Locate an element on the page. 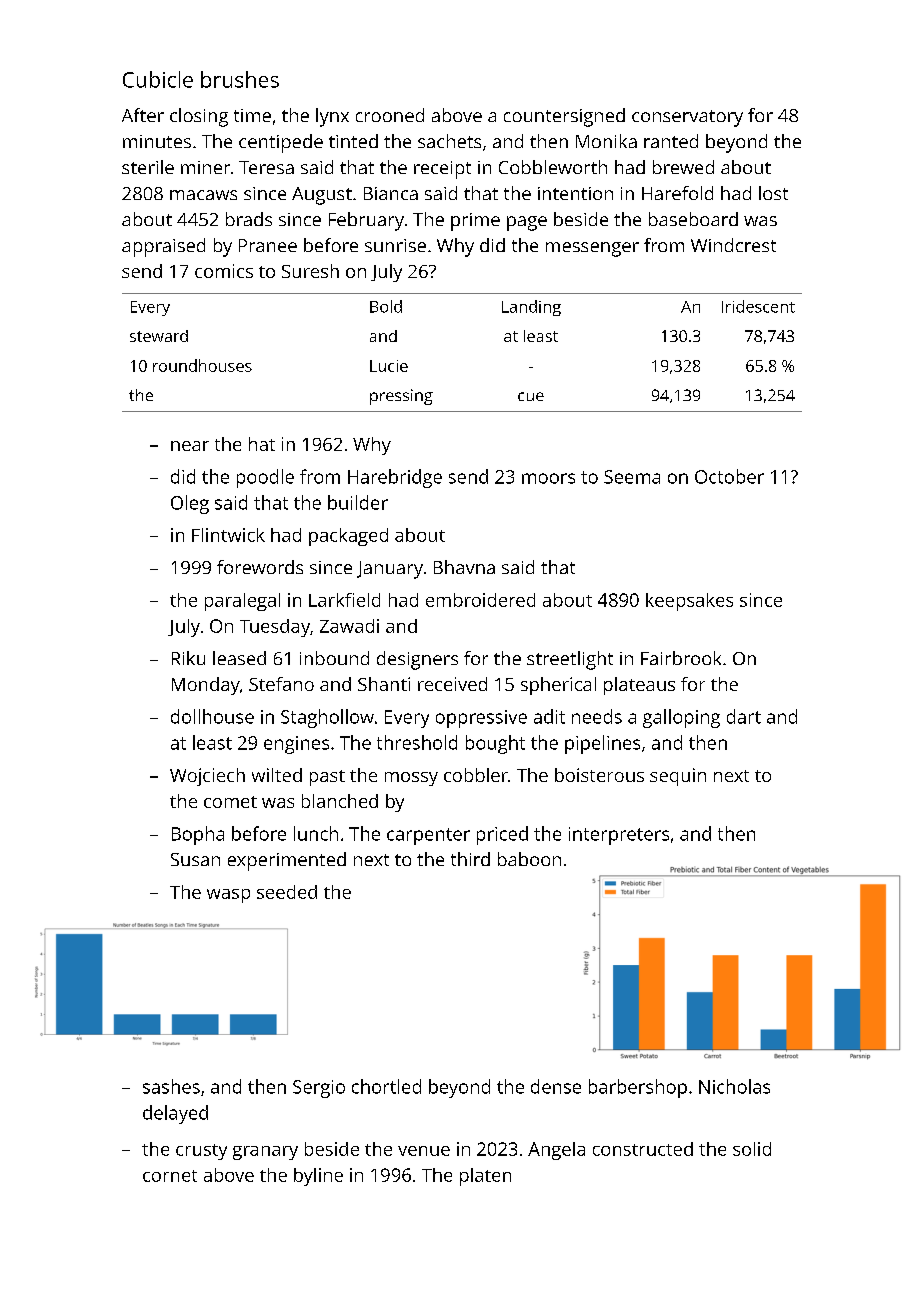 This page has height=1314, width=924. brushes is located at coordinates (240, 79).
